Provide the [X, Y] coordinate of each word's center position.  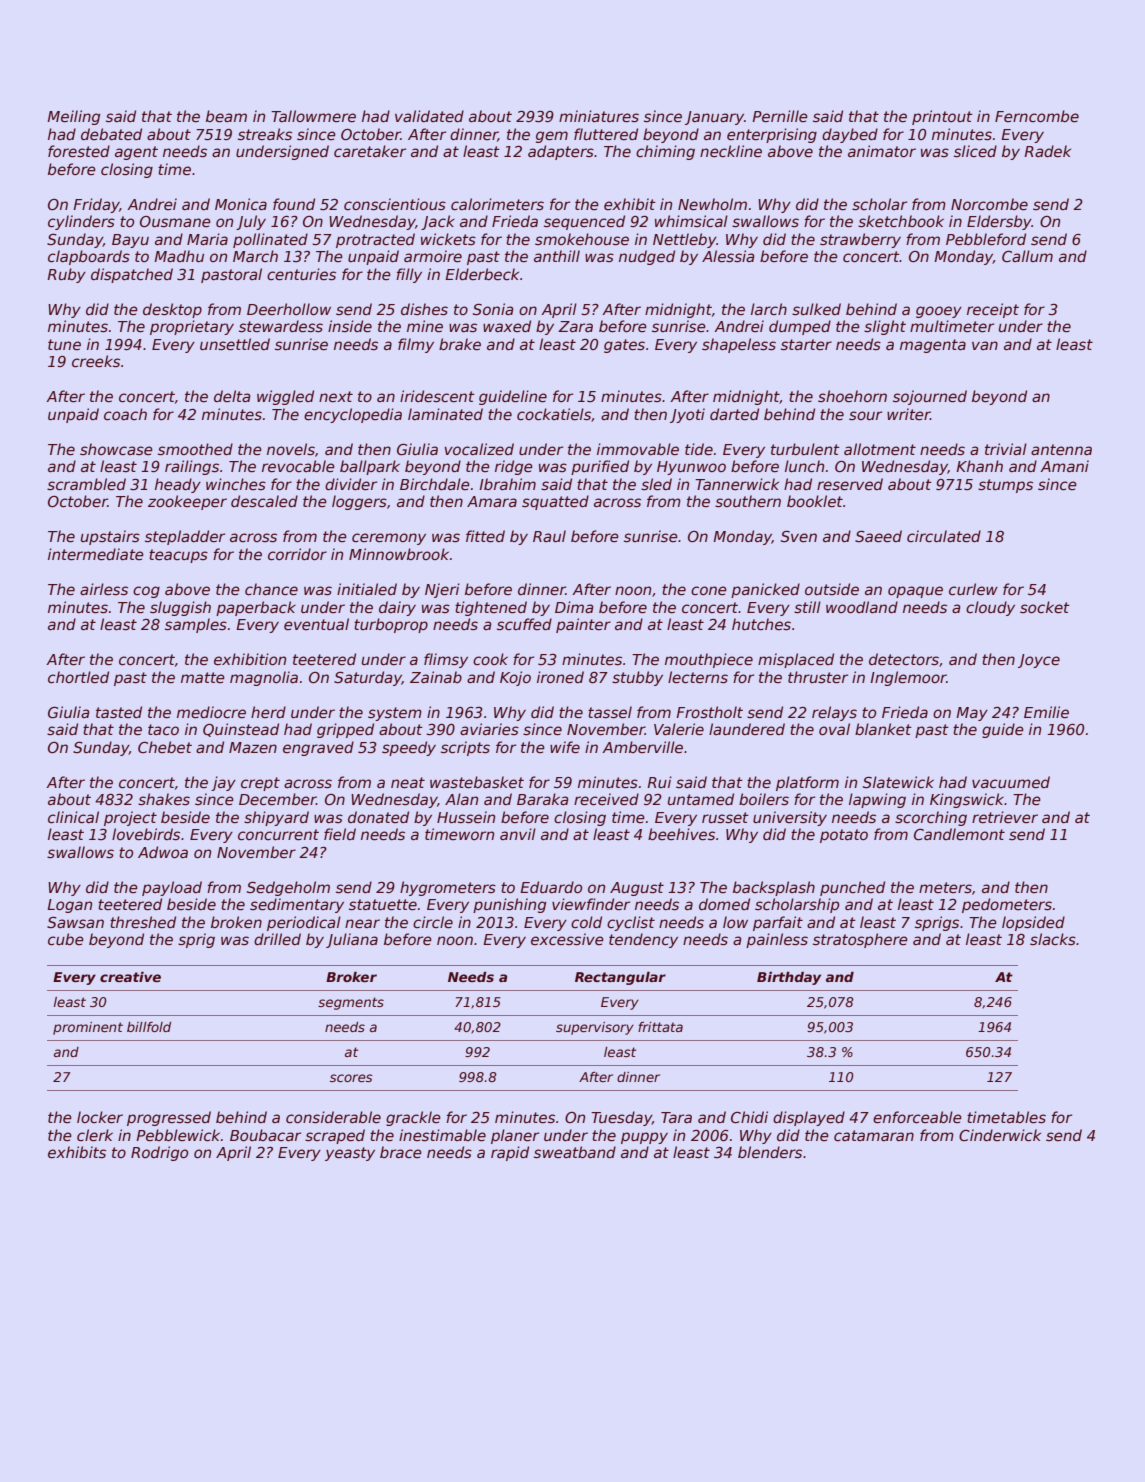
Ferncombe [1037, 116]
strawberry [860, 240]
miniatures [599, 116]
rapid [510, 1153]
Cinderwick [1000, 1135]
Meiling [73, 117]
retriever [1005, 817]
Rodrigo [159, 1153]
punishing [509, 905]
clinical [73, 817]
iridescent [437, 396]
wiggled [285, 397]
